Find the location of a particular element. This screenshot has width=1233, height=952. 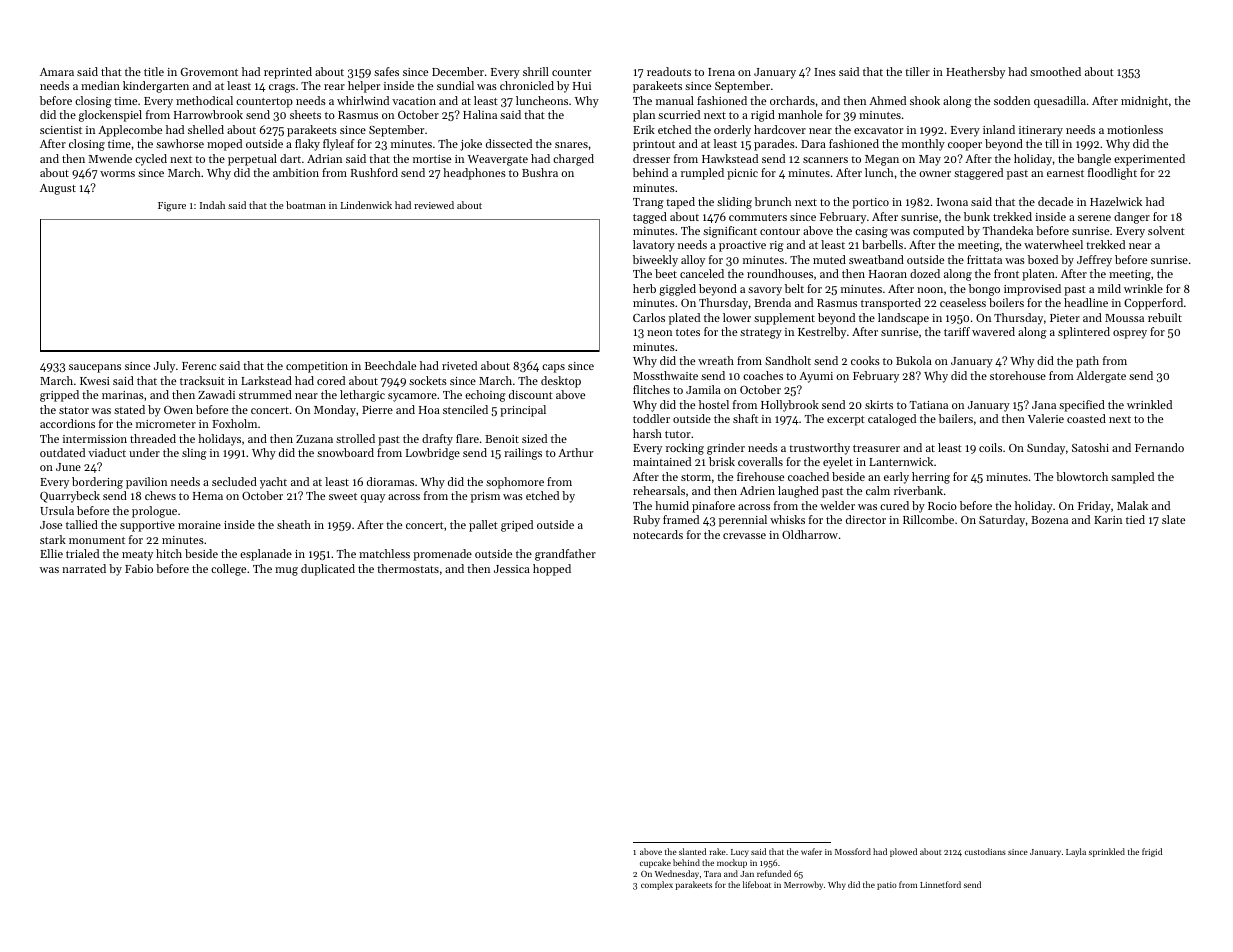

mug is located at coordinates (286, 571).
